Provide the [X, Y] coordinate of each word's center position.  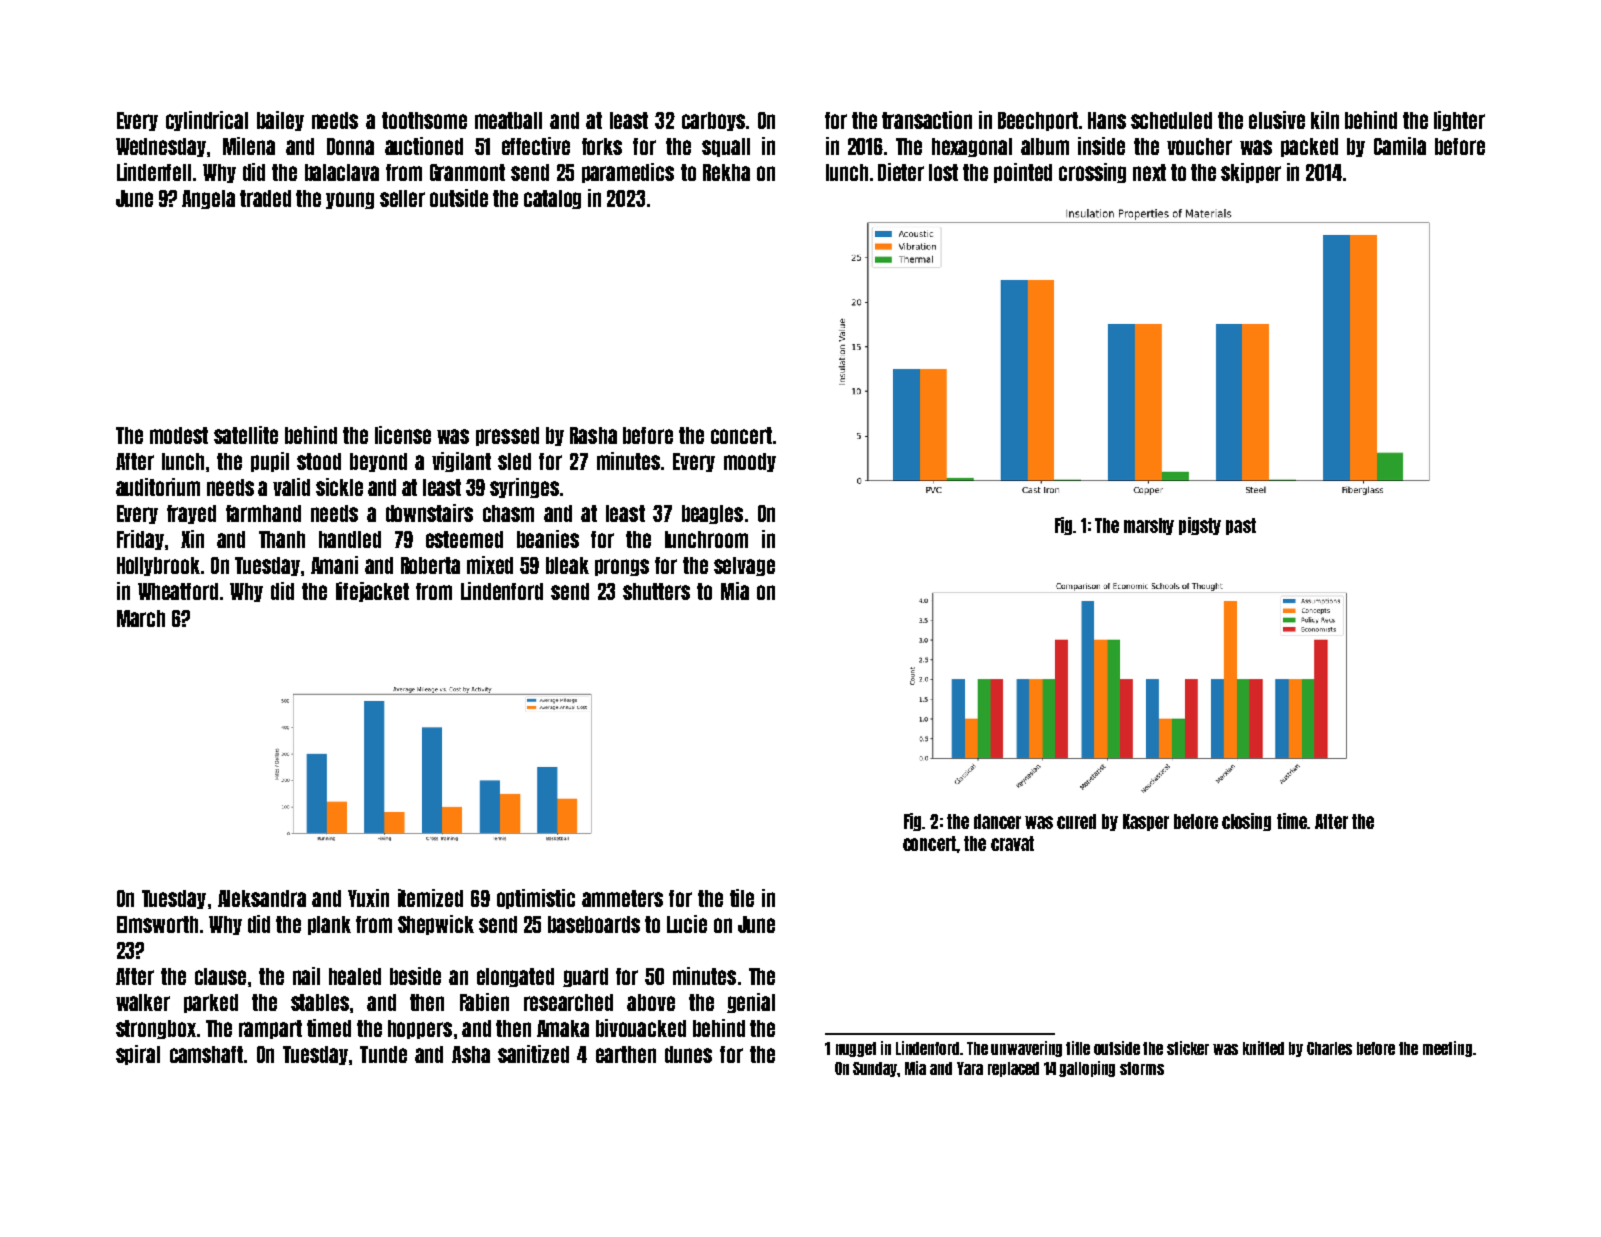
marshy [1149, 526]
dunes [688, 1054]
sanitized [533, 1054]
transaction [927, 120]
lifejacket [372, 592]
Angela [208, 199]
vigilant [461, 462]
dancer [997, 821]
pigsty [1200, 526]
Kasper [1146, 822]
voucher [1199, 146]
